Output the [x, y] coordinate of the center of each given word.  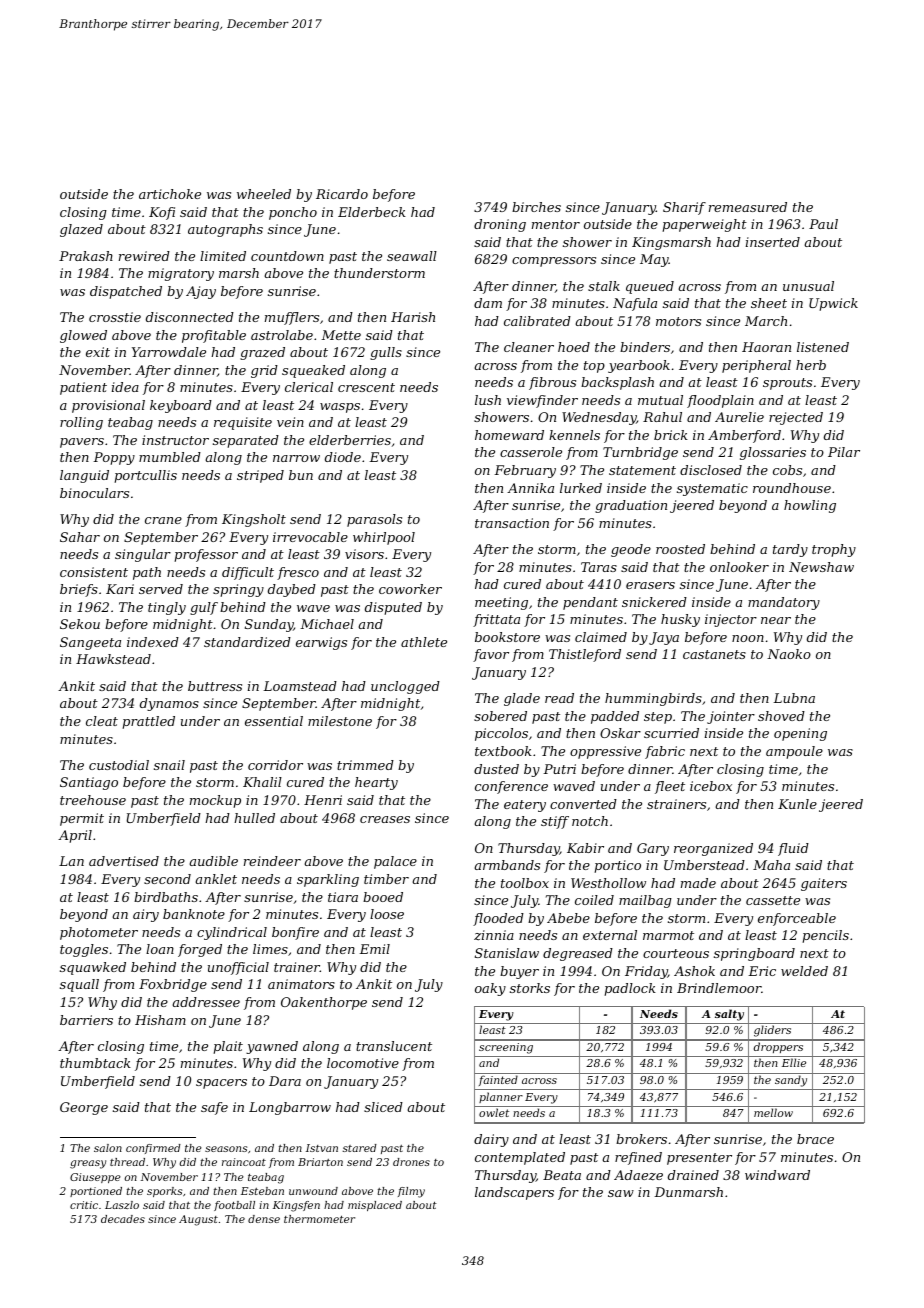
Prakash [86, 256]
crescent [366, 387]
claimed [601, 637]
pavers [82, 443]
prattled [148, 722]
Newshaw [821, 567]
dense [264, 1219]
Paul [823, 224]
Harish [413, 317]
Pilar [844, 452]
